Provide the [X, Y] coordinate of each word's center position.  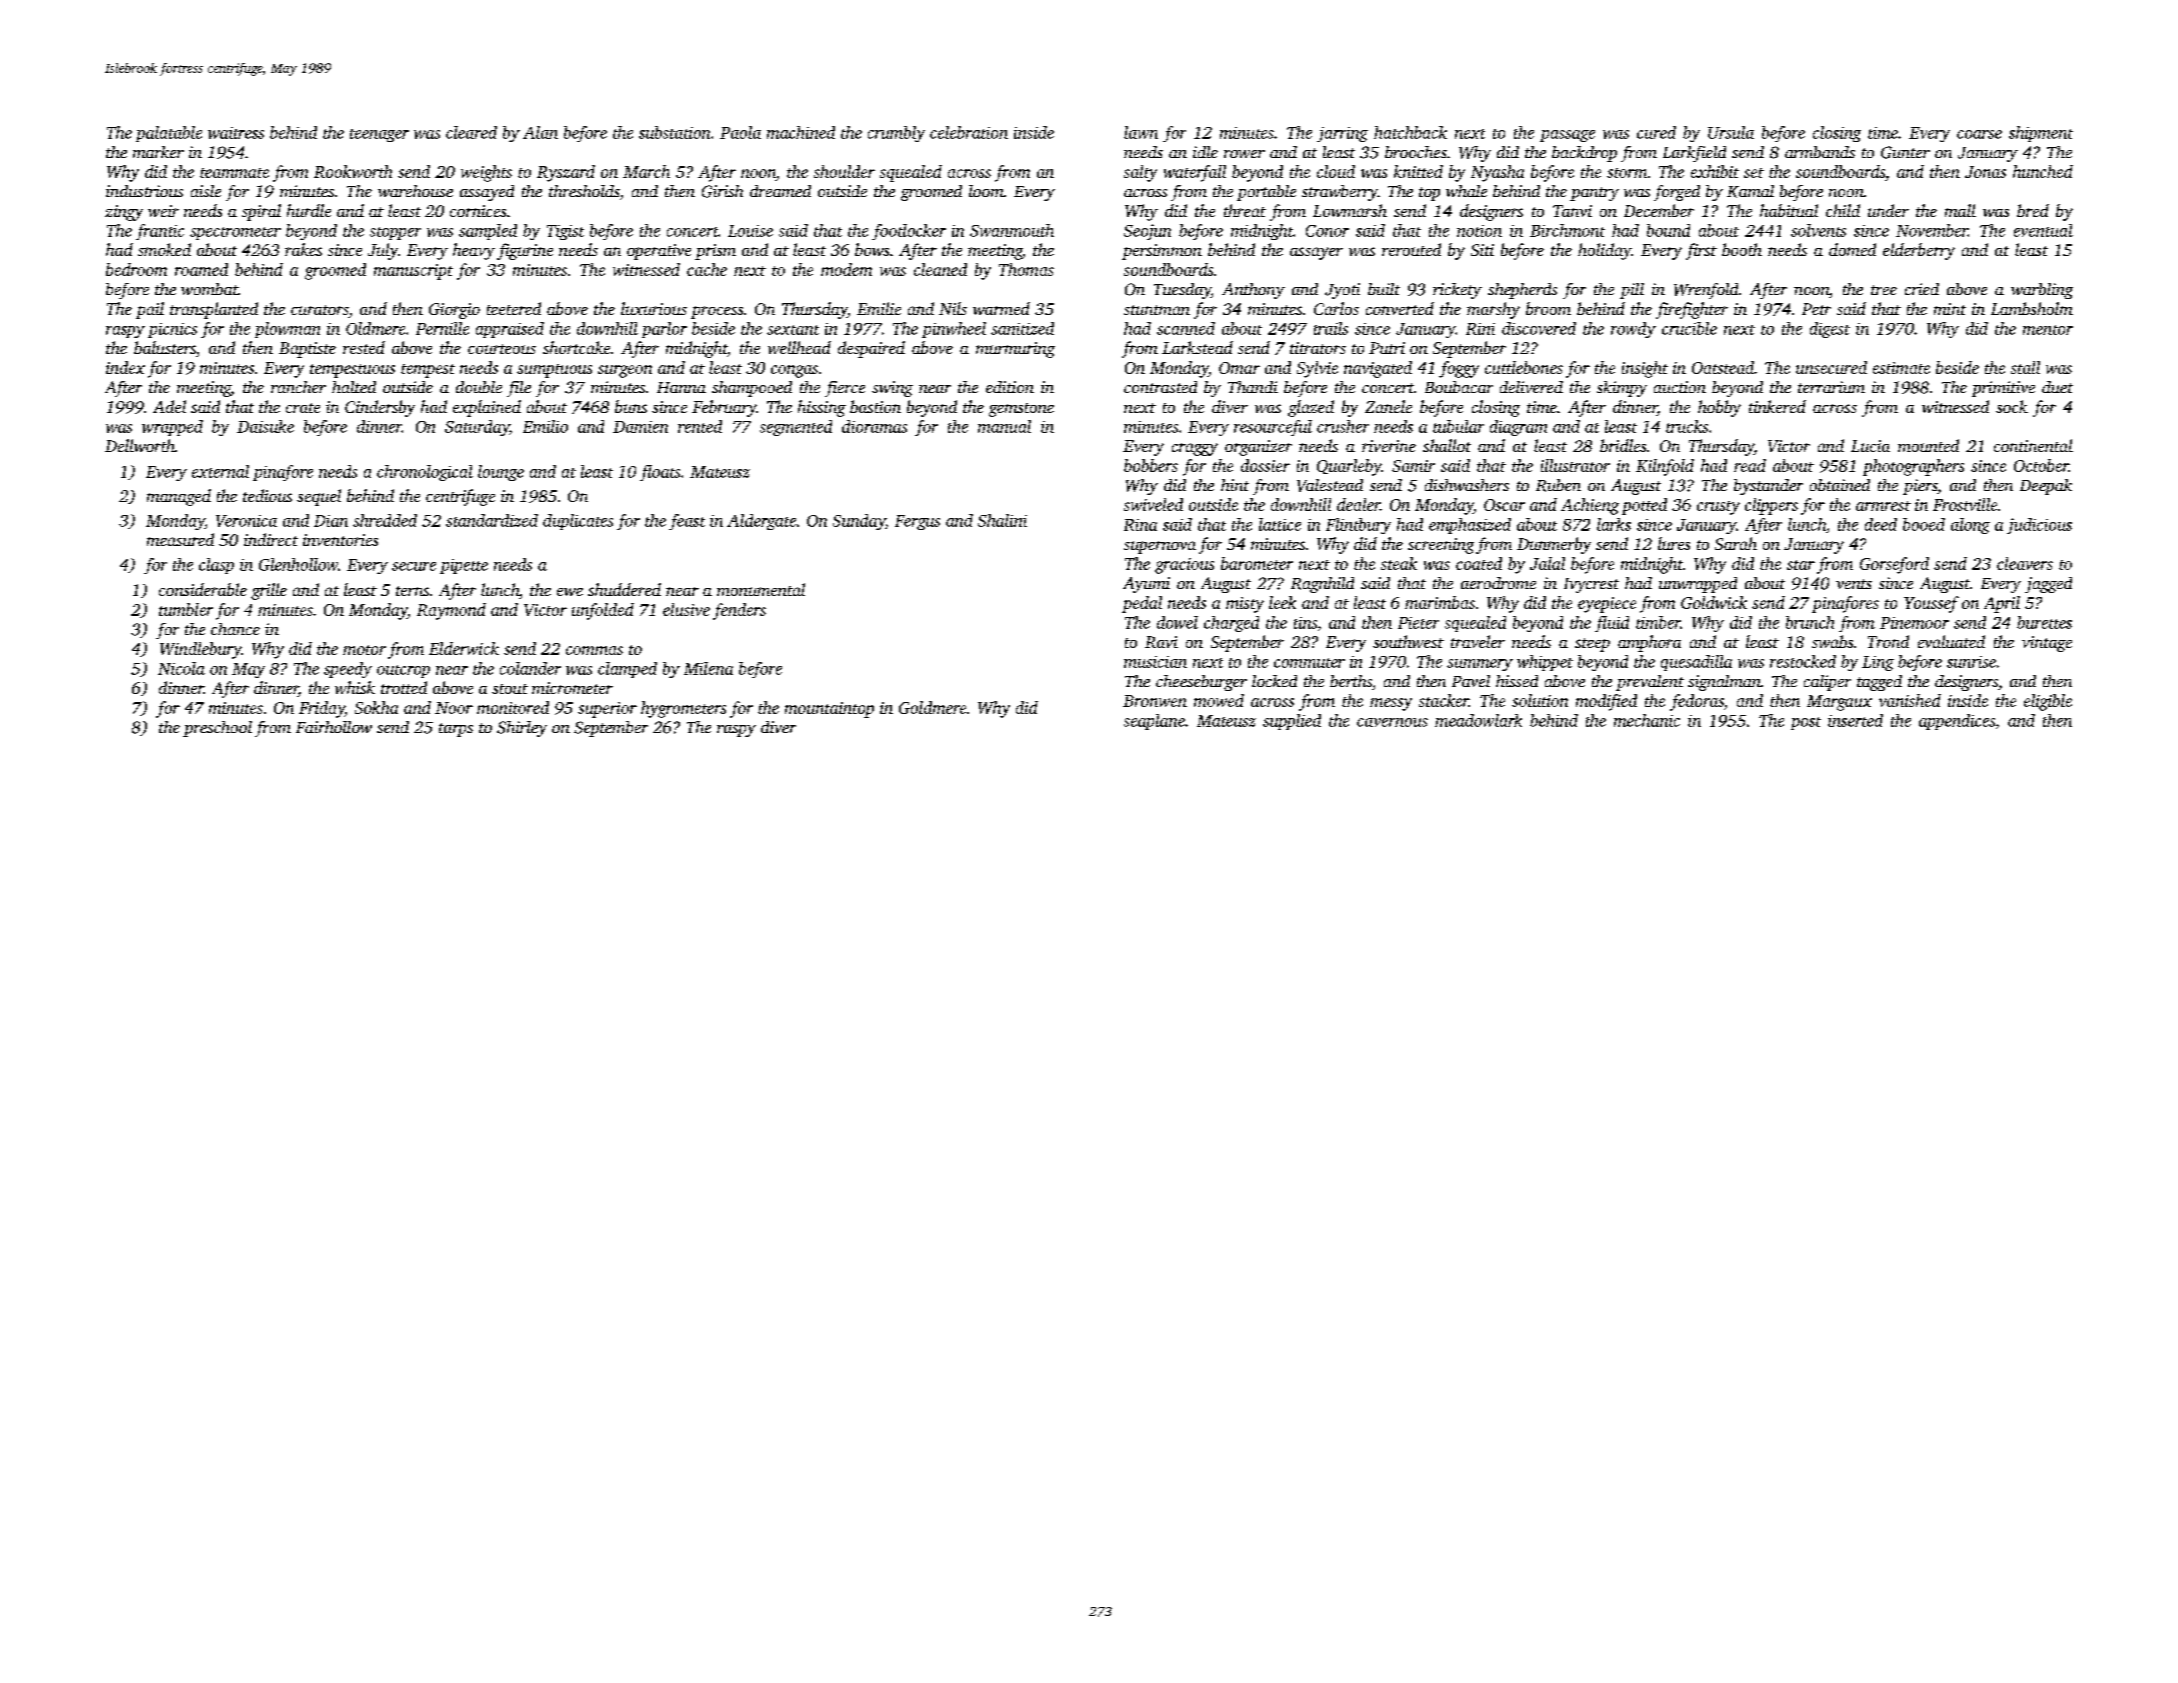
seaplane [1154, 722]
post [1806, 723]
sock [2012, 406]
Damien [640, 427]
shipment [2041, 134]
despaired [871, 349]
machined [801, 132]
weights [486, 173]
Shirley [522, 729]
